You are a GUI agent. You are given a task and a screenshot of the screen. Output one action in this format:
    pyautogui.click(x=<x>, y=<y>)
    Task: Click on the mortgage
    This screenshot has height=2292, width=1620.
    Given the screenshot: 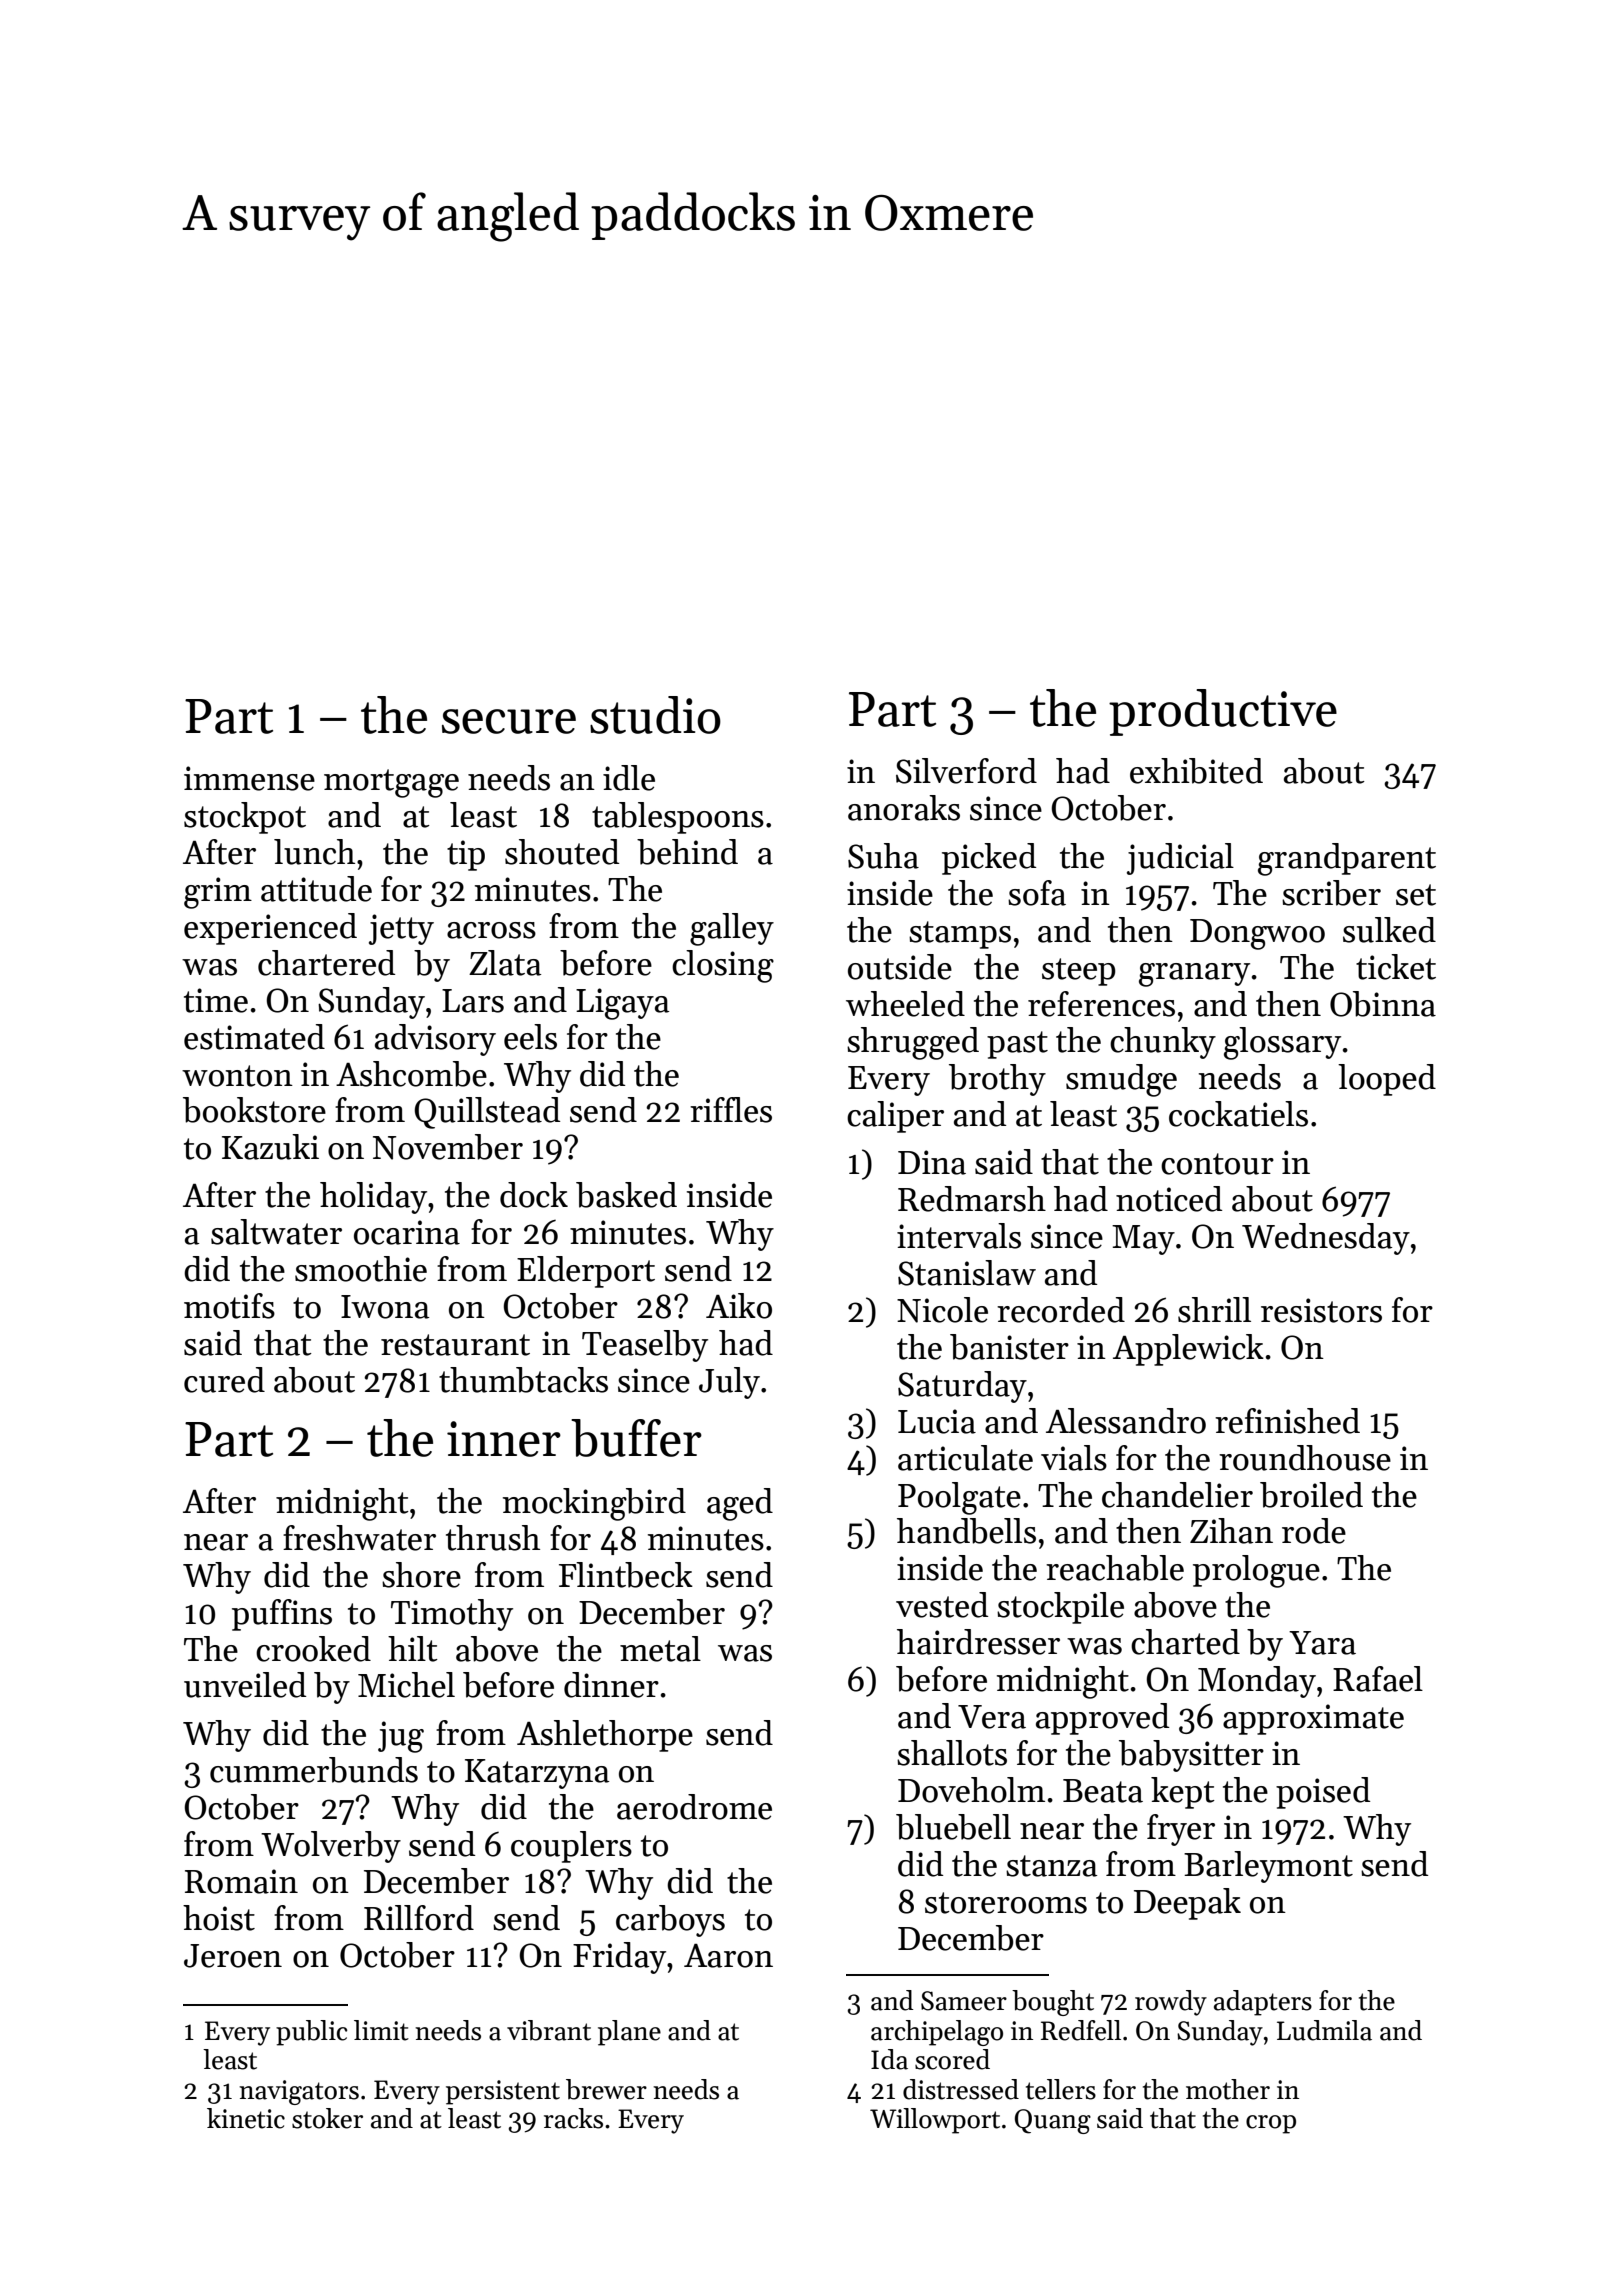 What is the action you would take?
    pyautogui.click(x=391, y=783)
